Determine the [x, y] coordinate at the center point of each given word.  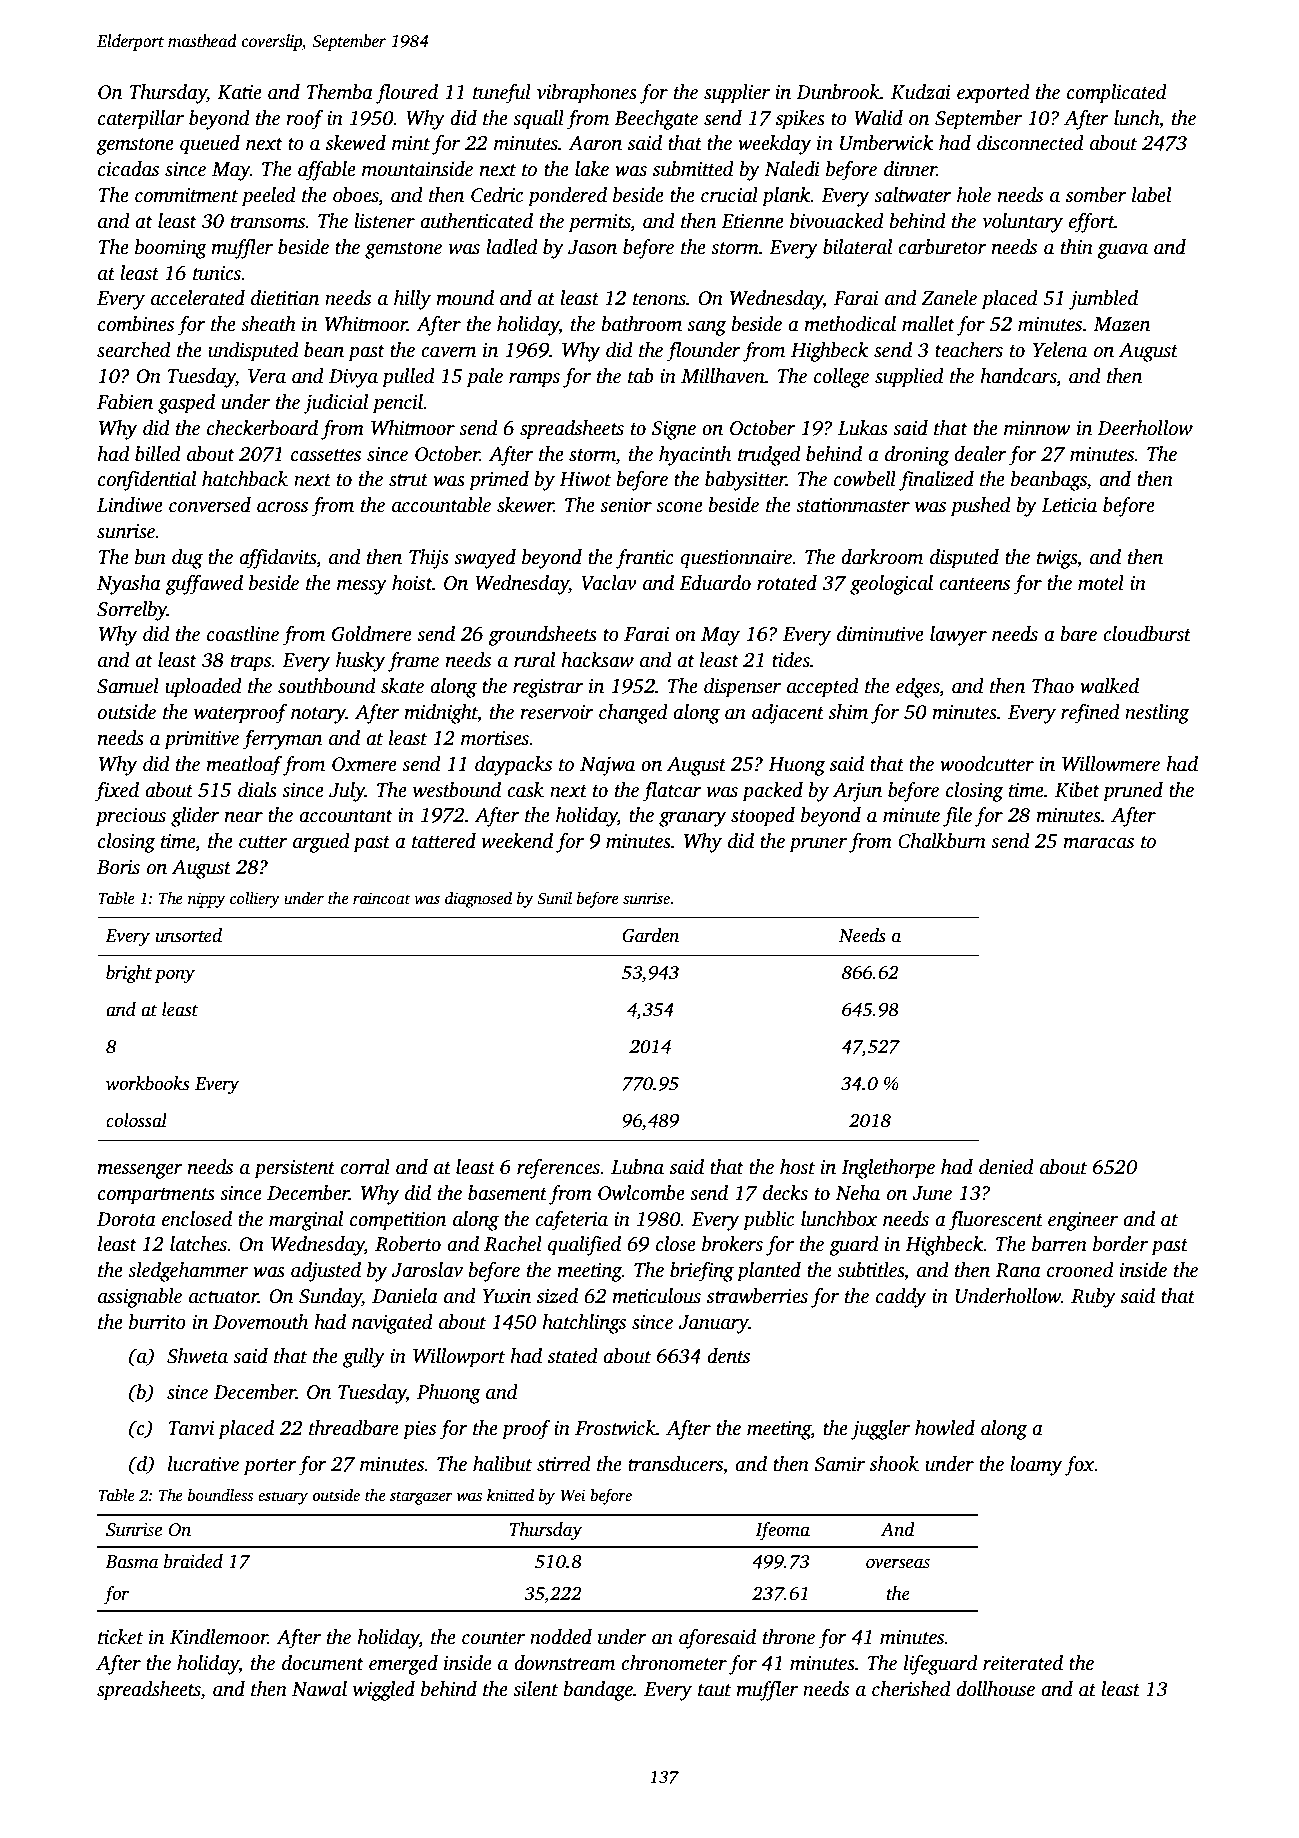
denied [1006, 1167]
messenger [140, 1171]
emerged [403, 1665]
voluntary [1022, 223]
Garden [650, 935]
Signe [674, 430]
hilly [412, 300]
